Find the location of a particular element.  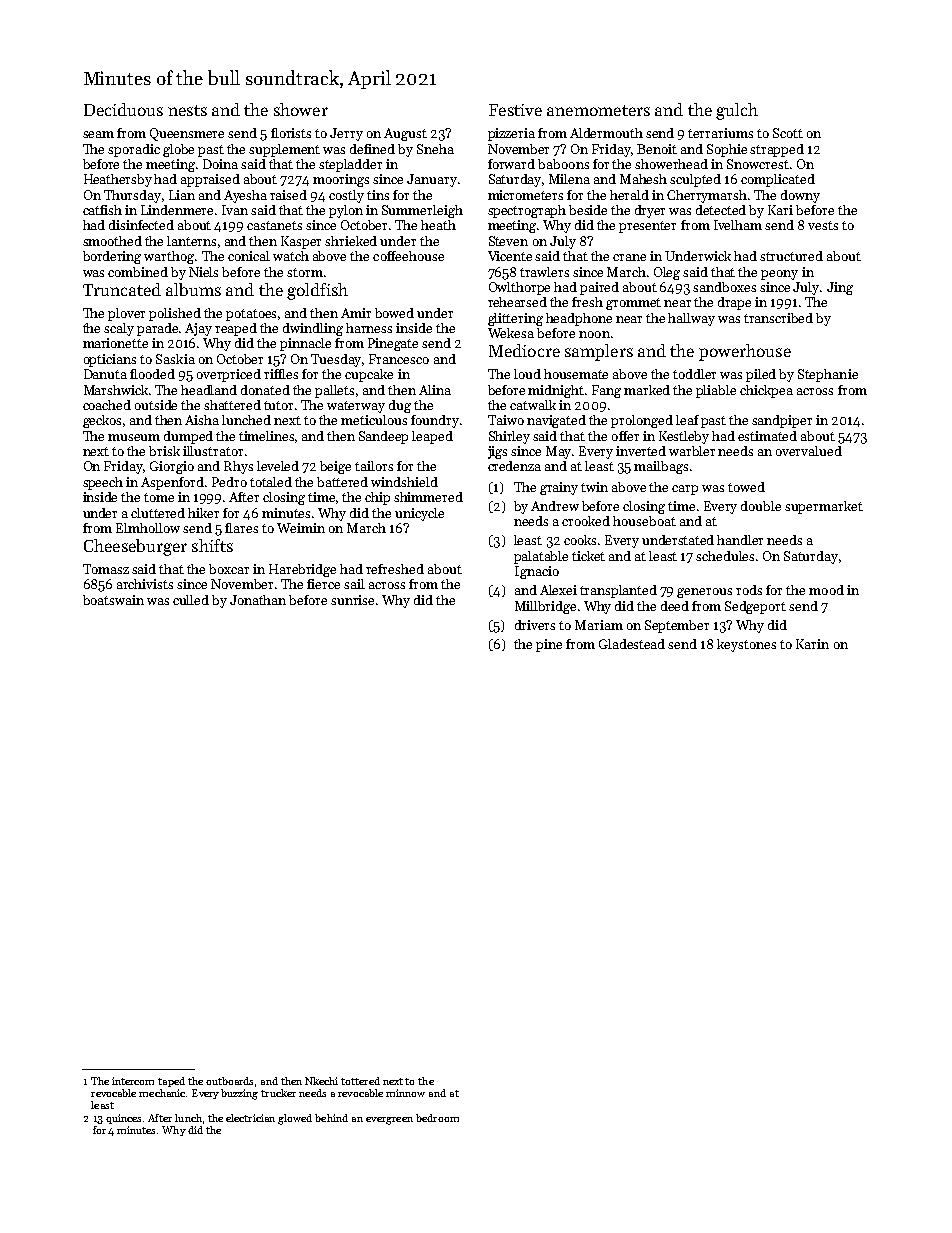

marked is located at coordinates (647, 390).
